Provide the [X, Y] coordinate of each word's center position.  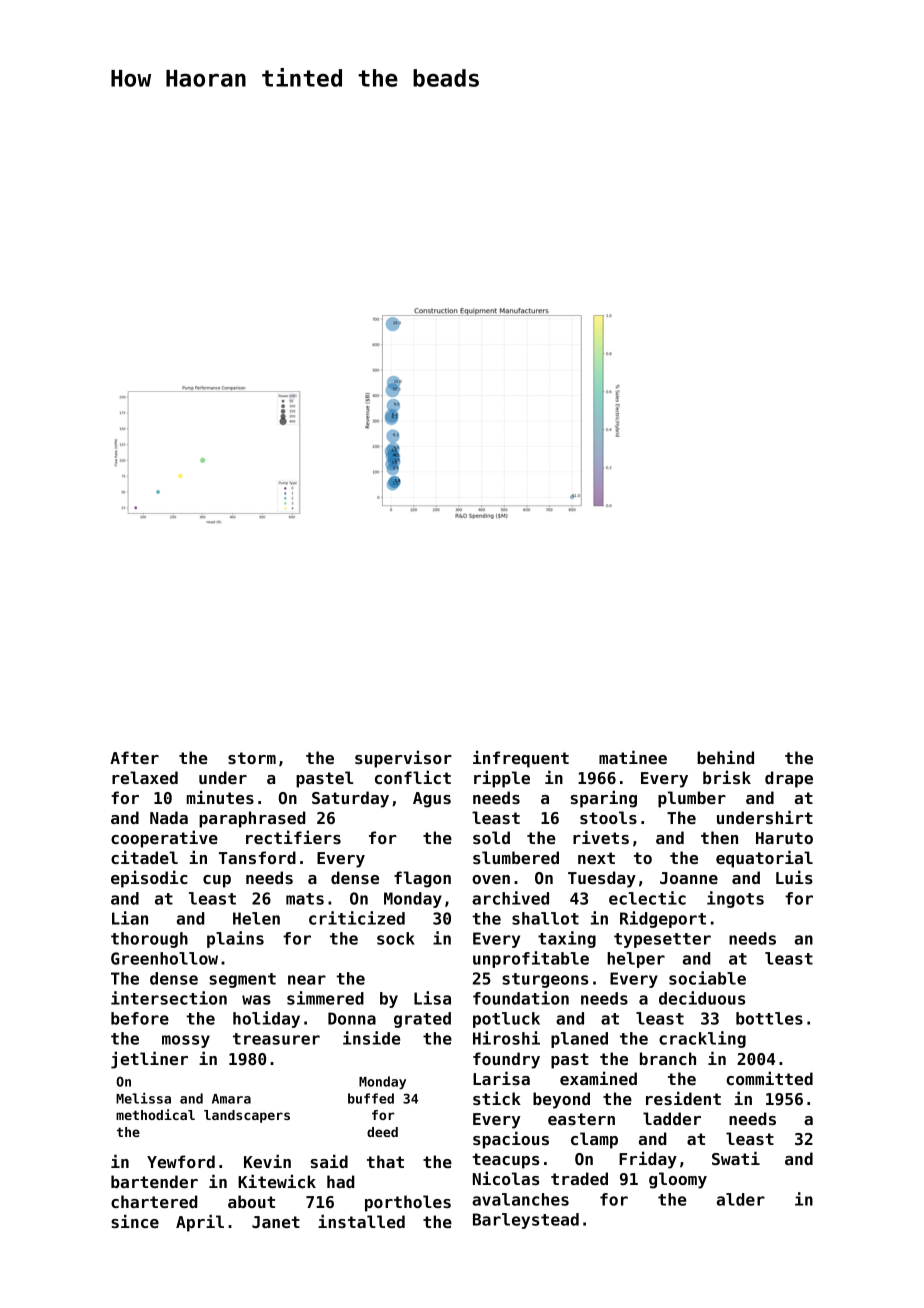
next [596, 858]
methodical [155, 1114]
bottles [769, 1018]
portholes [408, 1203]
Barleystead [526, 1221]
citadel [144, 857]
